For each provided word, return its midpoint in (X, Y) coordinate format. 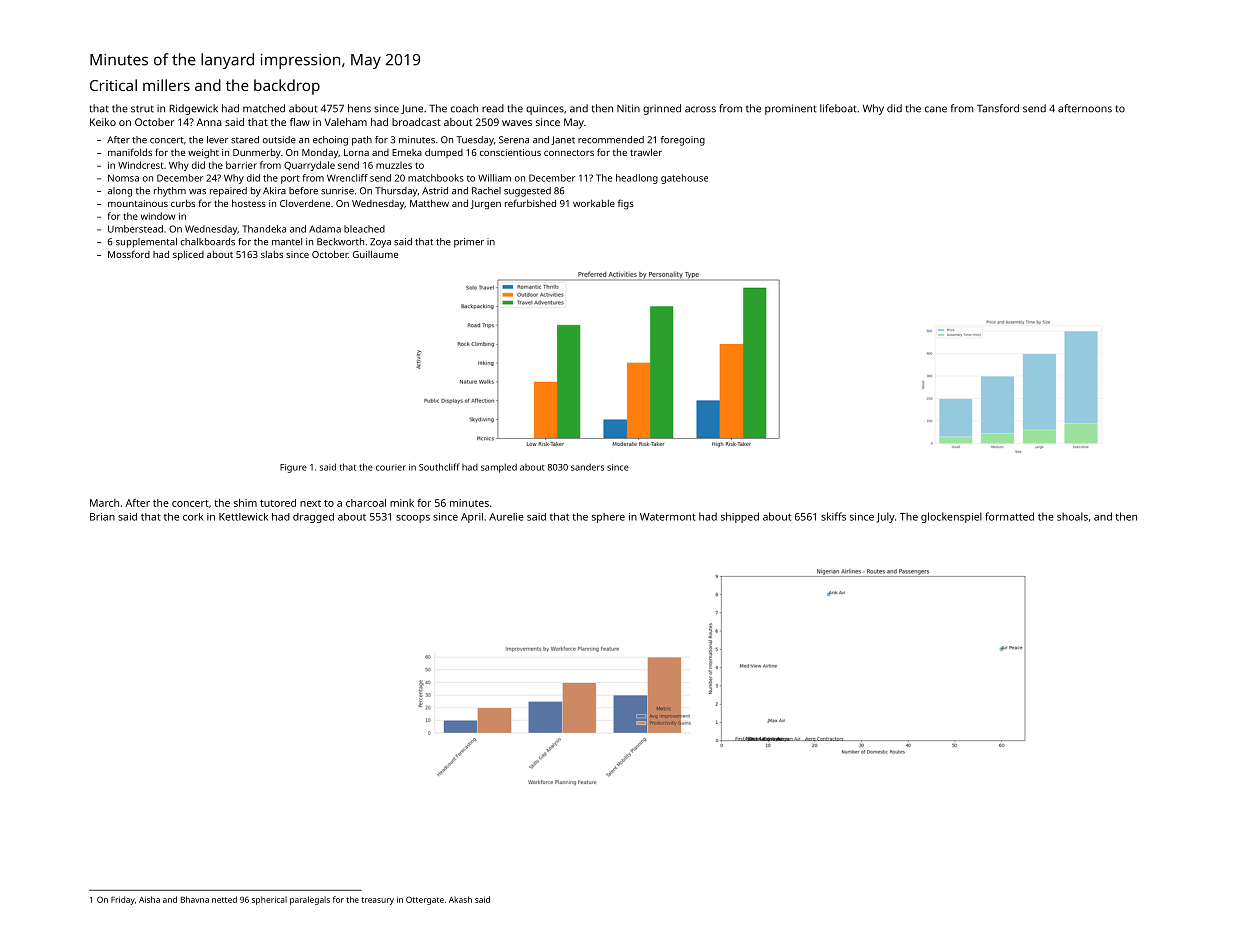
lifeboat (838, 108)
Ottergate (425, 900)
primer (469, 243)
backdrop (287, 87)
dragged (313, 518)
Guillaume (375, 254)
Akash (460, 899)
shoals (1072, 516)
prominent (791, 109)
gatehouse (684, 179)
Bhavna (195, 899)
